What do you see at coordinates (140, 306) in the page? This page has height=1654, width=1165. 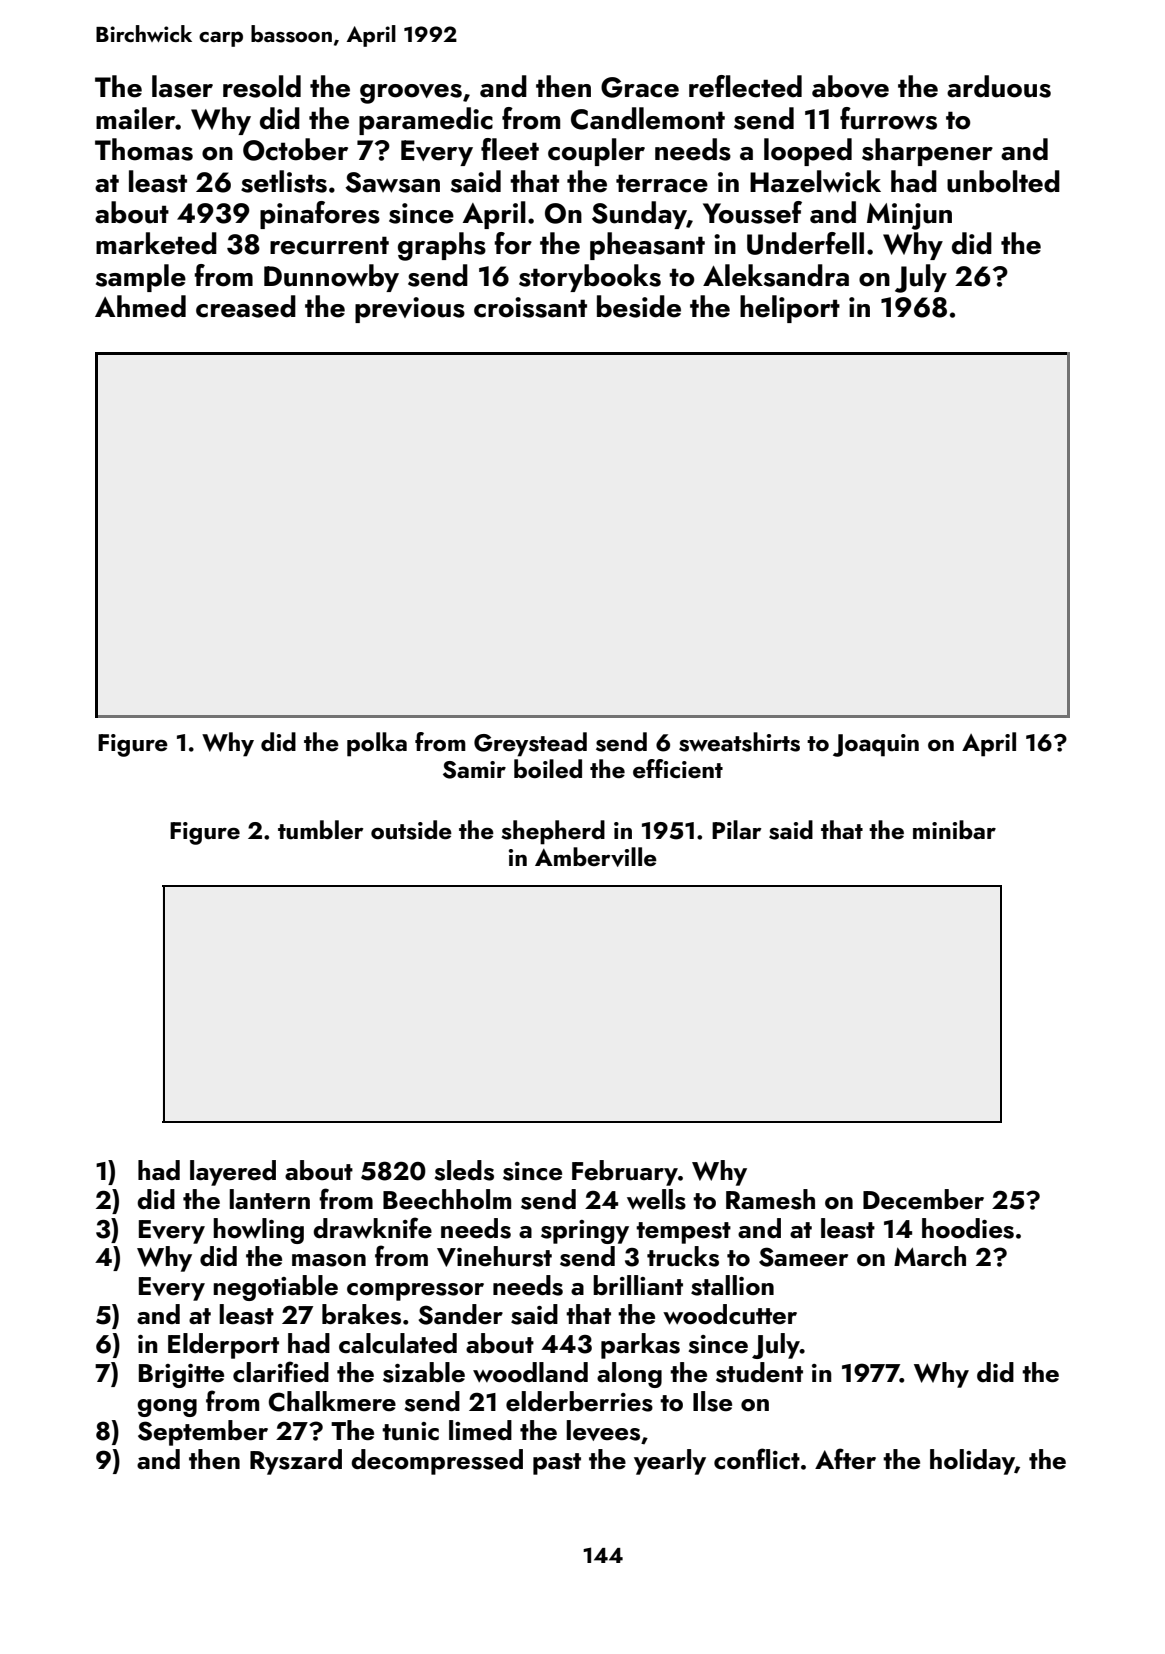 I see `Ahmed` at bounding box center [140, 306].
